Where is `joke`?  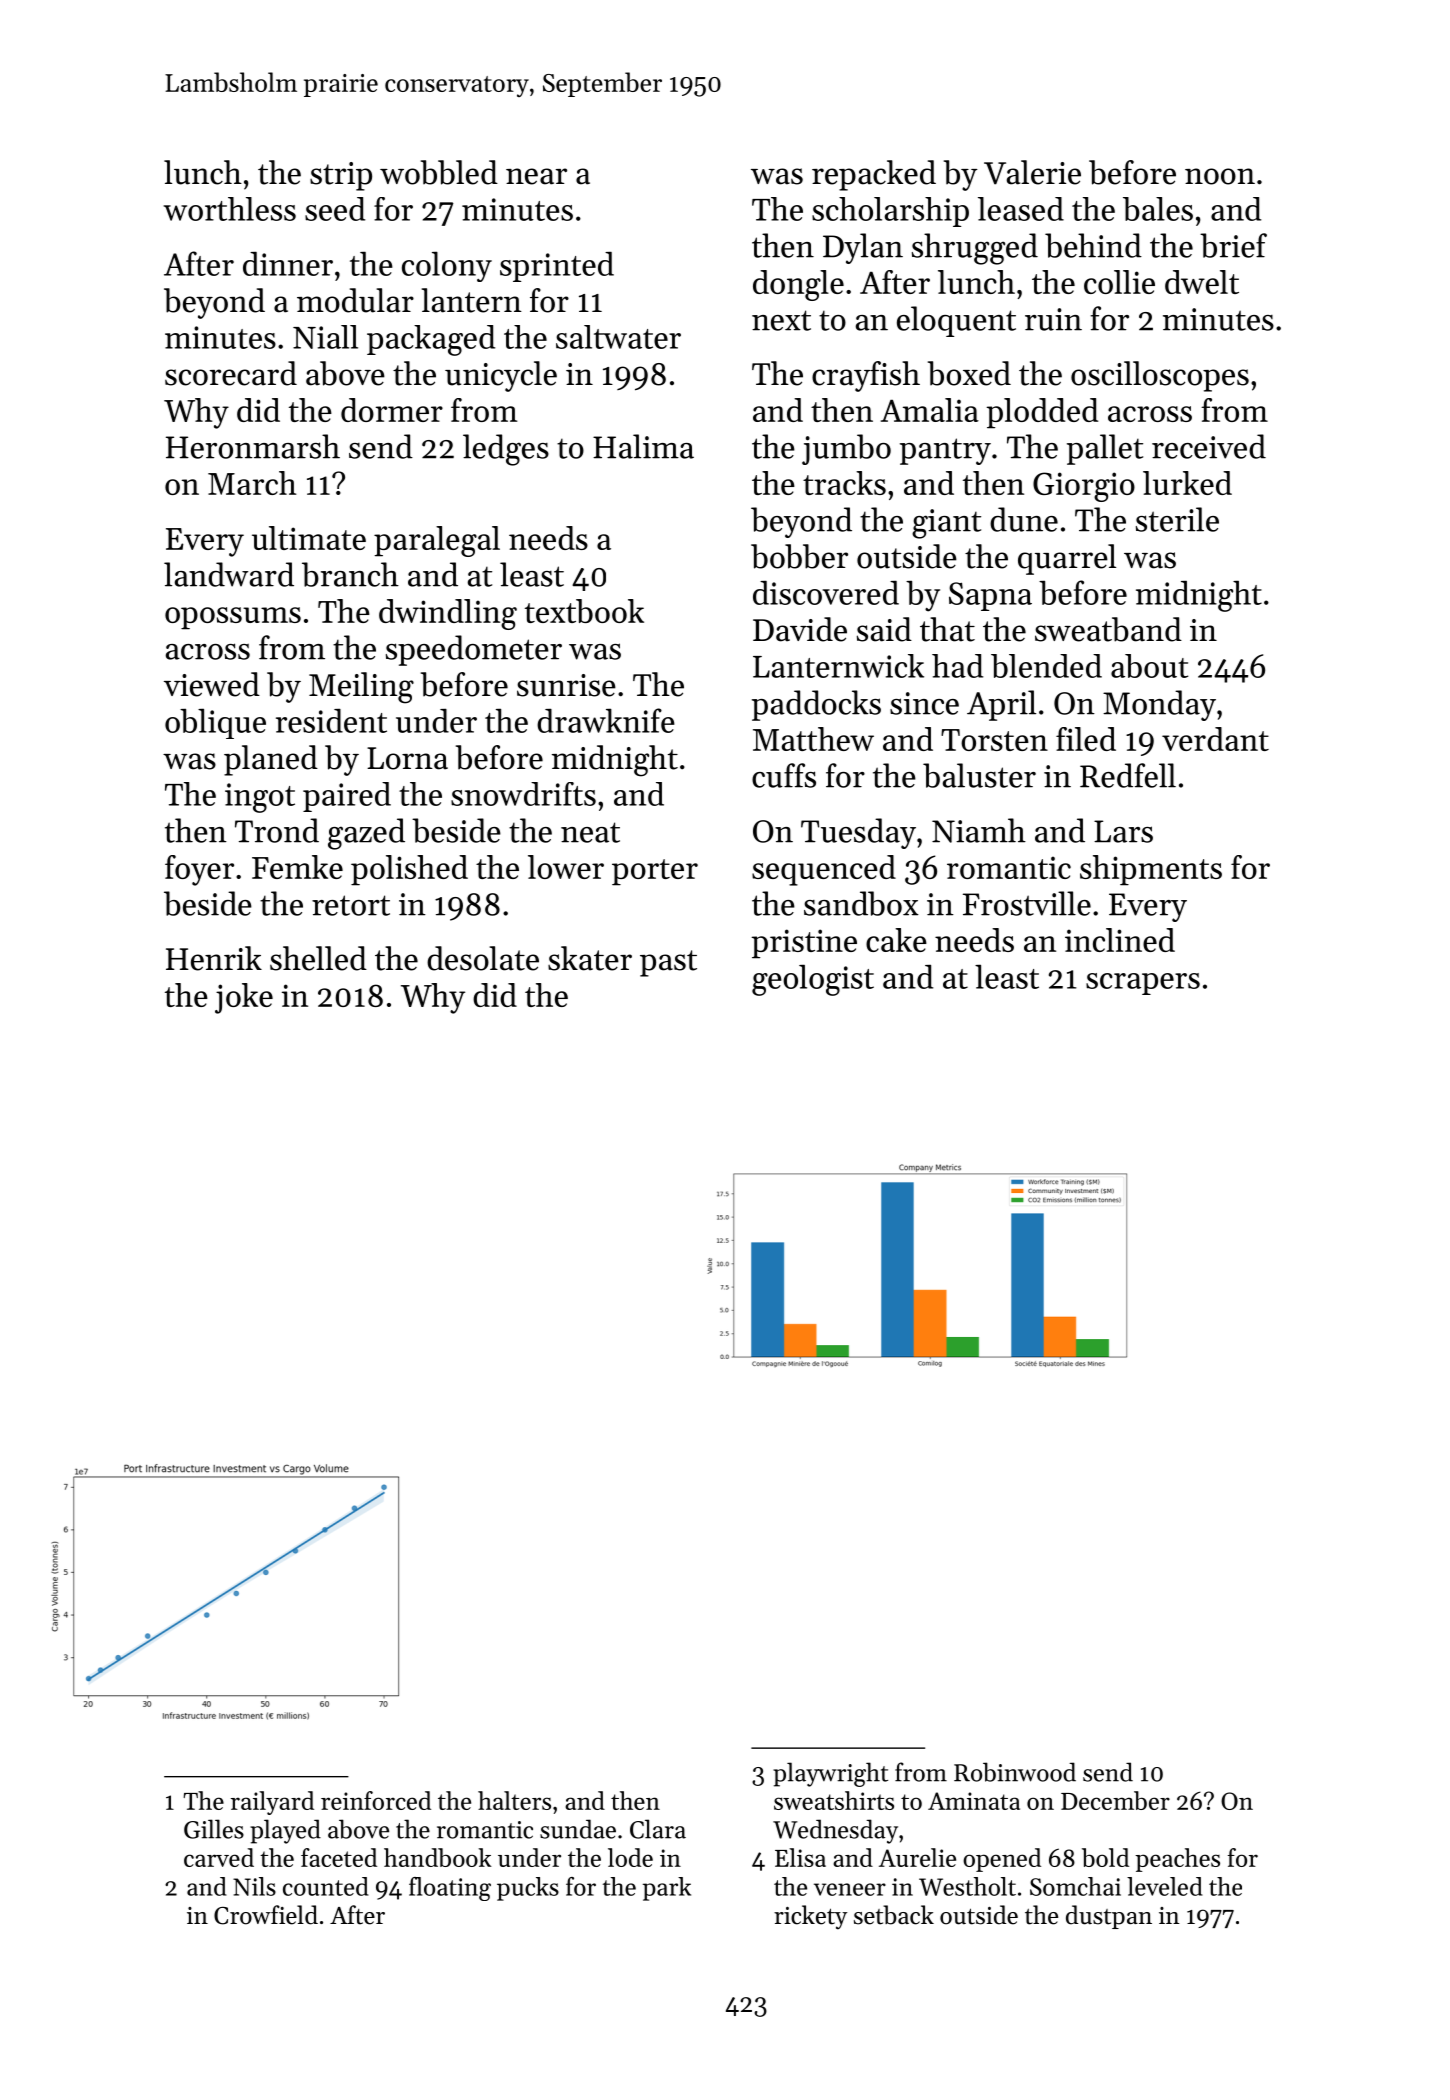 joke is located at coordinates (244, 998).
